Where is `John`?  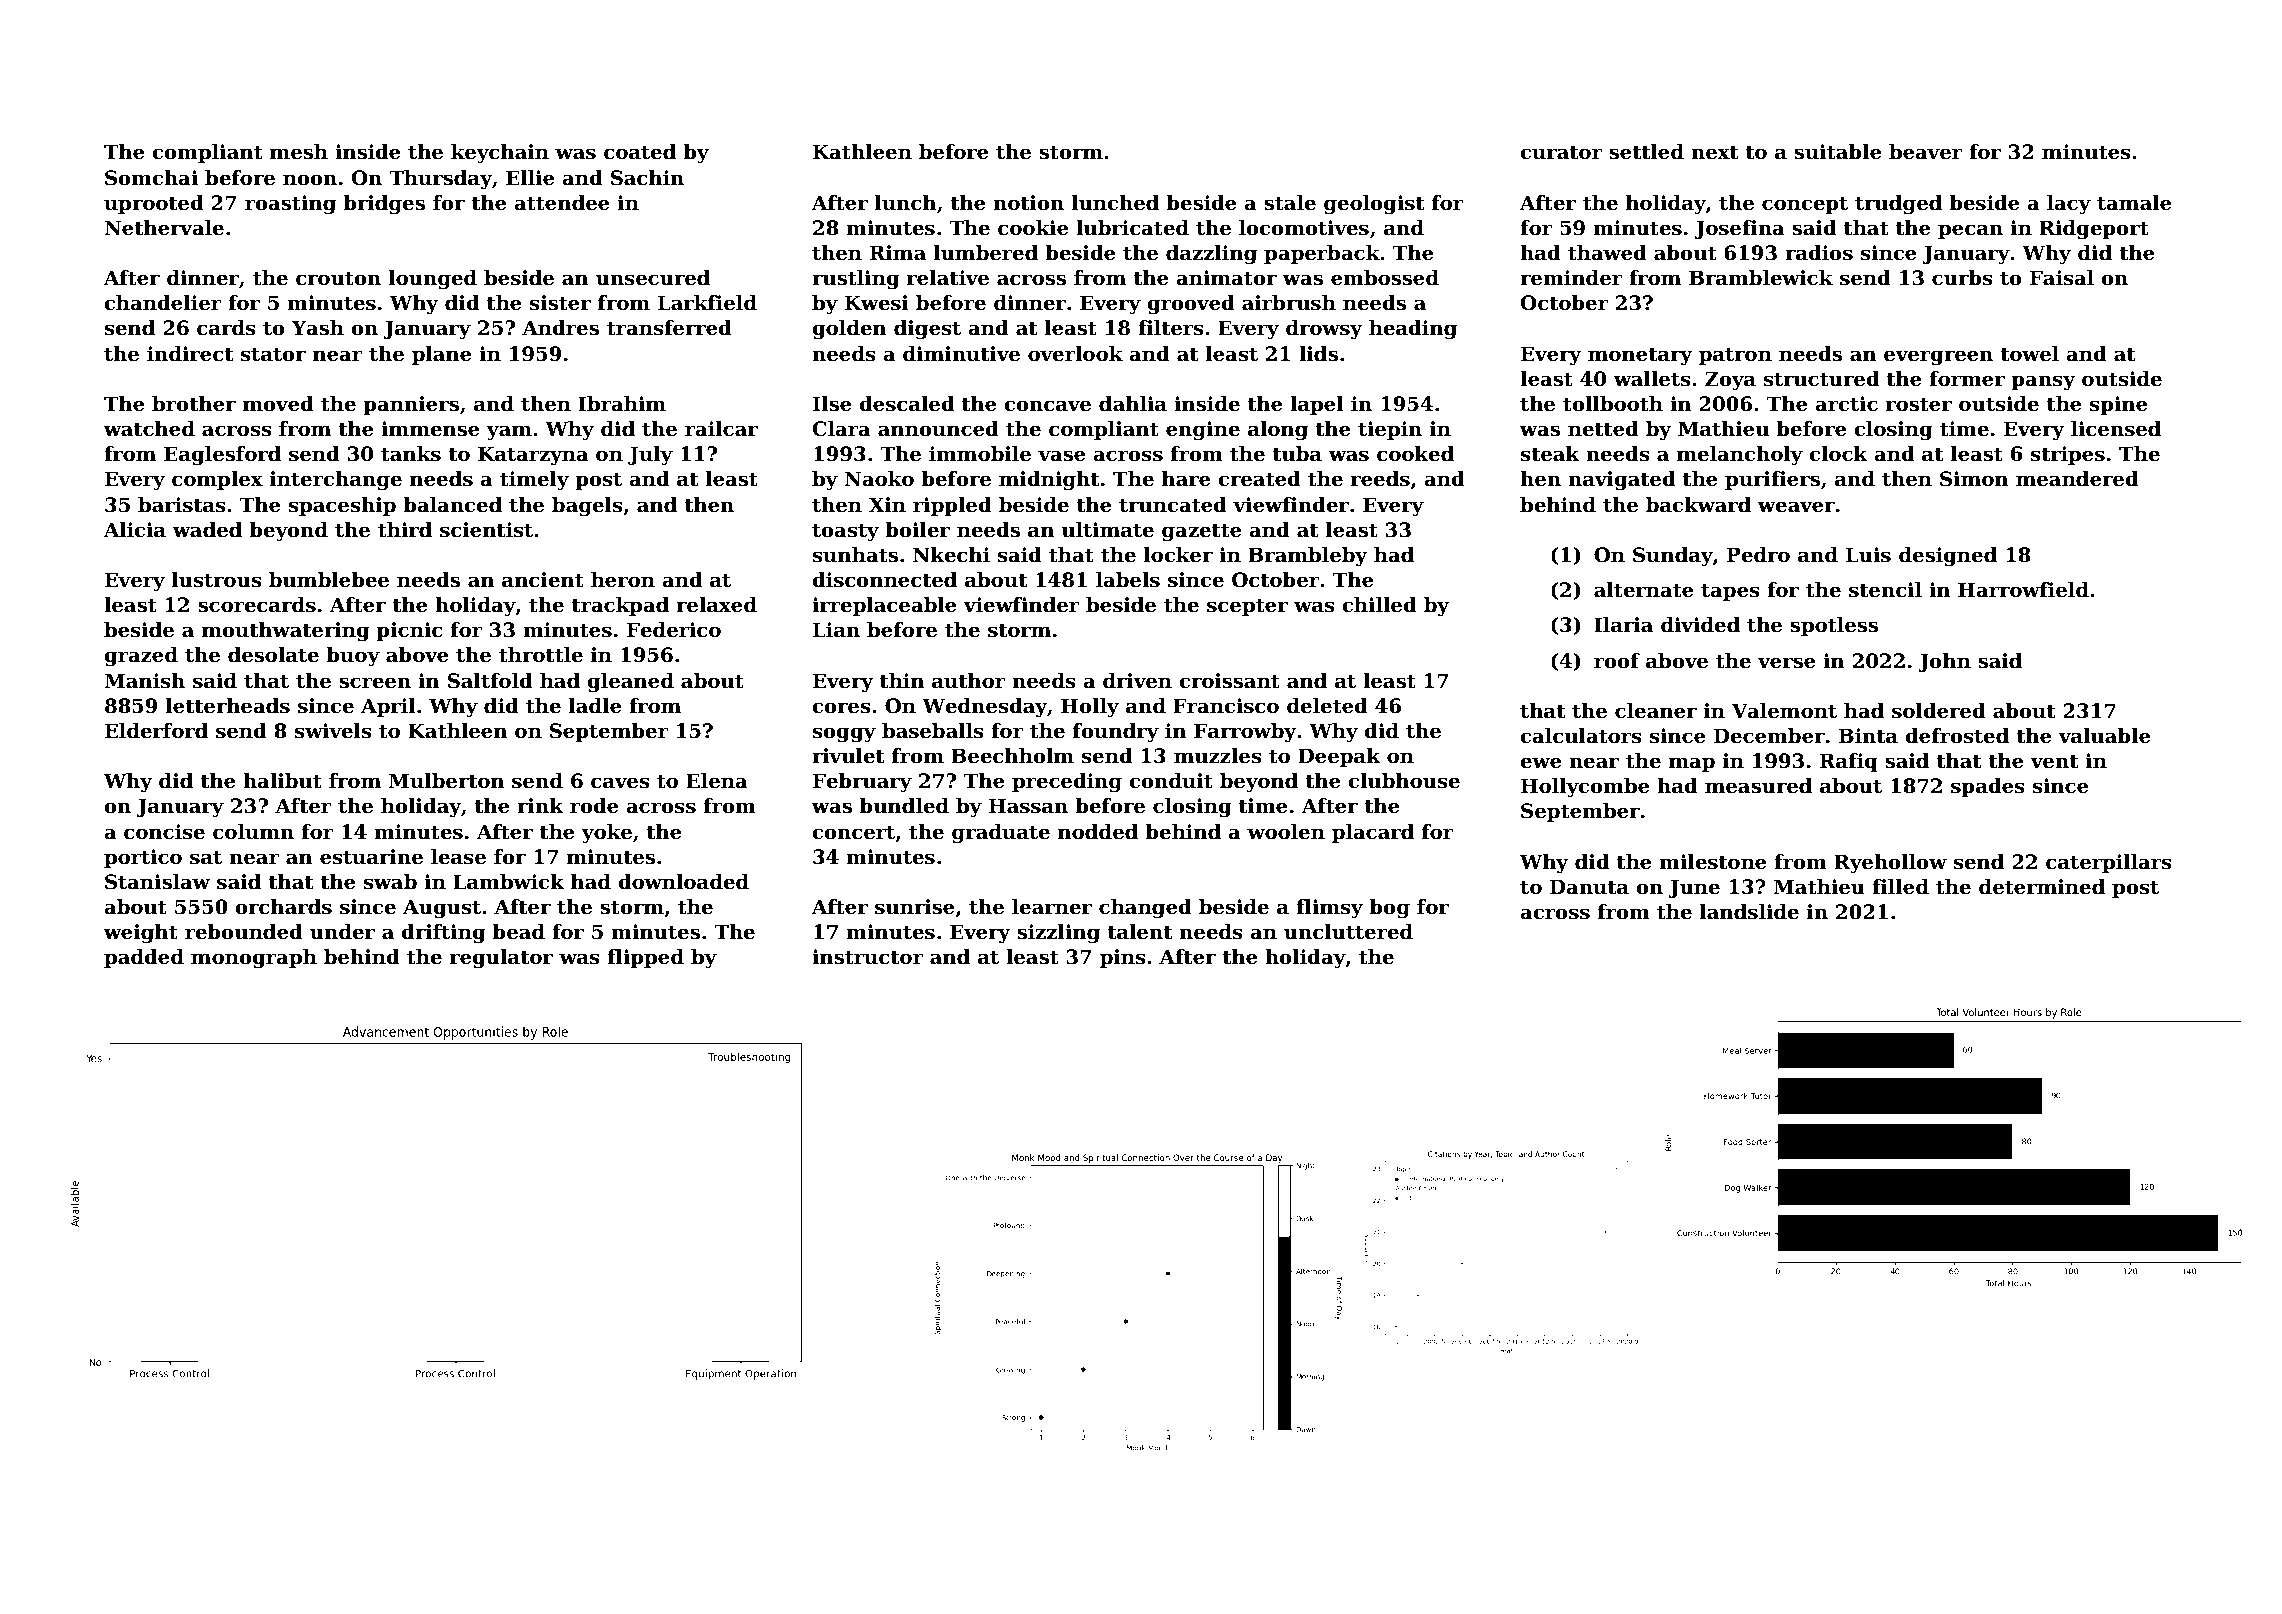 John is located at coordinates (1944, 662).
